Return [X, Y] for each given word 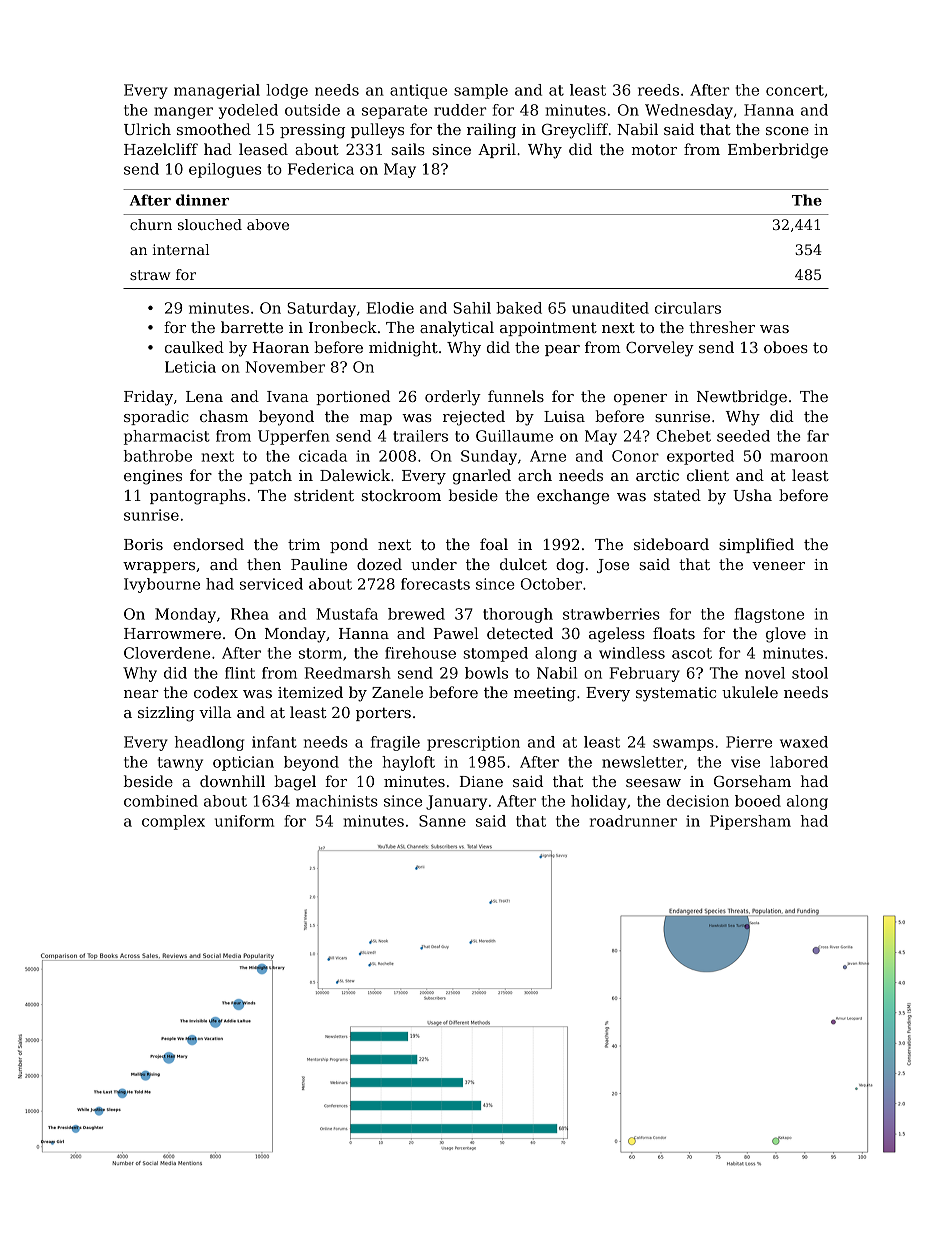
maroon [799, 457]
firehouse [420, 653]
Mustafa [347, 614]
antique [418, 91]
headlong [209, 743]
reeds [658, 90]
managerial [217, 91]
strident [324, 495]
